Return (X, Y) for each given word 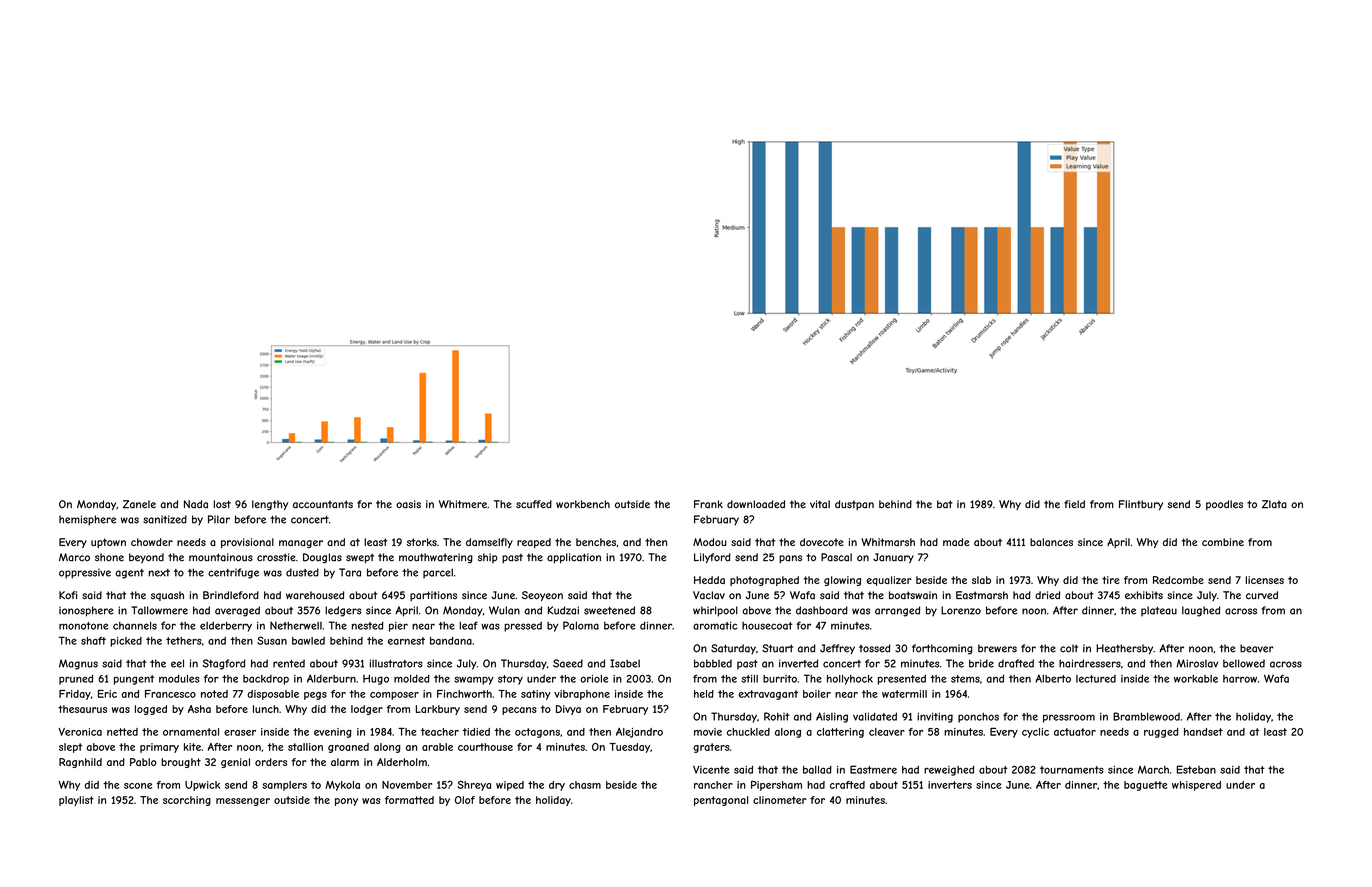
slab (981, 580)
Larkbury (438, 710)
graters (711, 748)
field (1074, 504)
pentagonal (721, 801)
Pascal (836, 557)
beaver (1257, 648)
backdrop (266, 680)
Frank (708, 504)
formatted (409, 800)
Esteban (1196, 769)
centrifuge (233, 573)
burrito (780, 679)
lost (222, 504)
